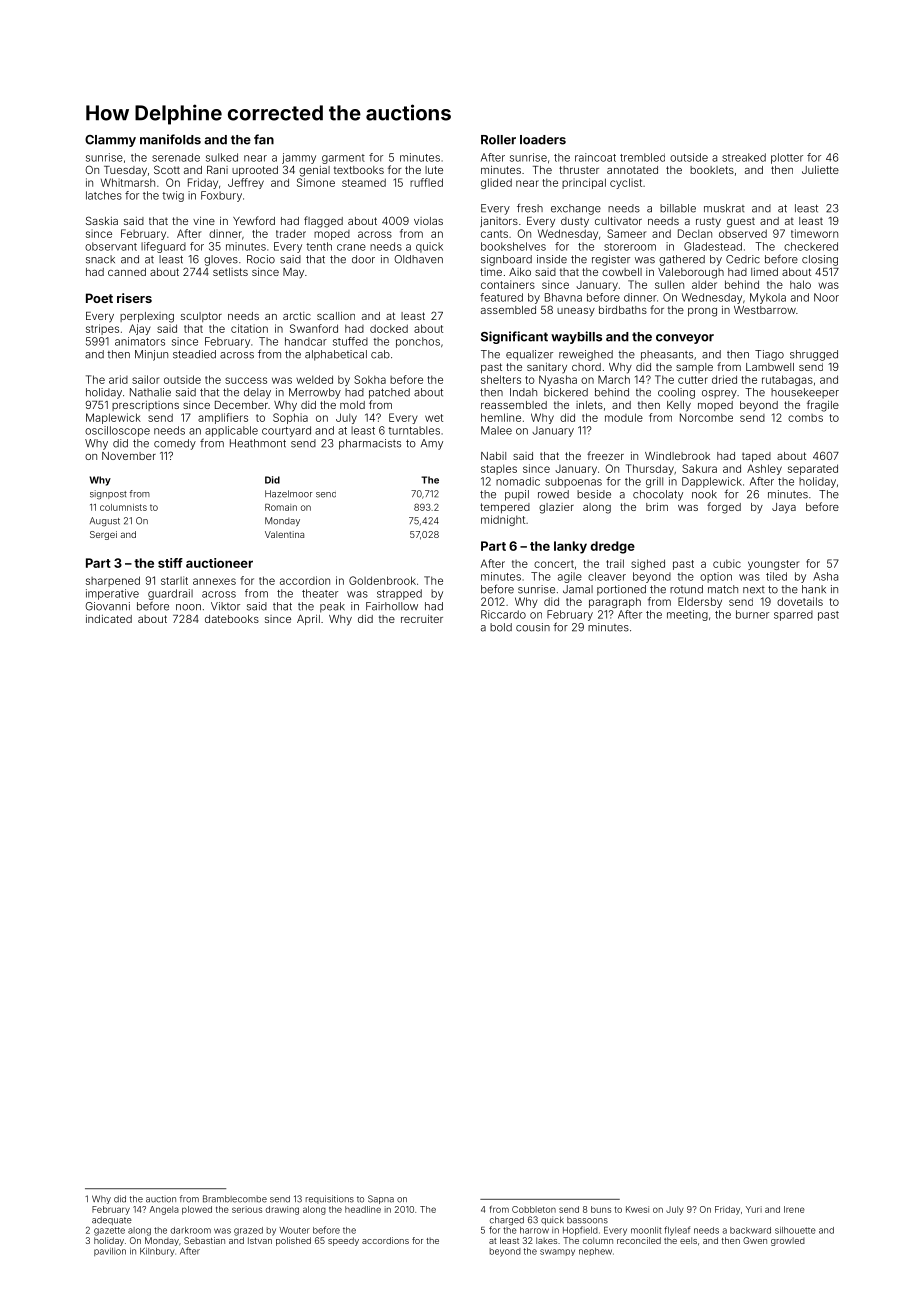  Describe the element at coordinates (787, 158) in the screenshot. I see `plotter` at that location.
